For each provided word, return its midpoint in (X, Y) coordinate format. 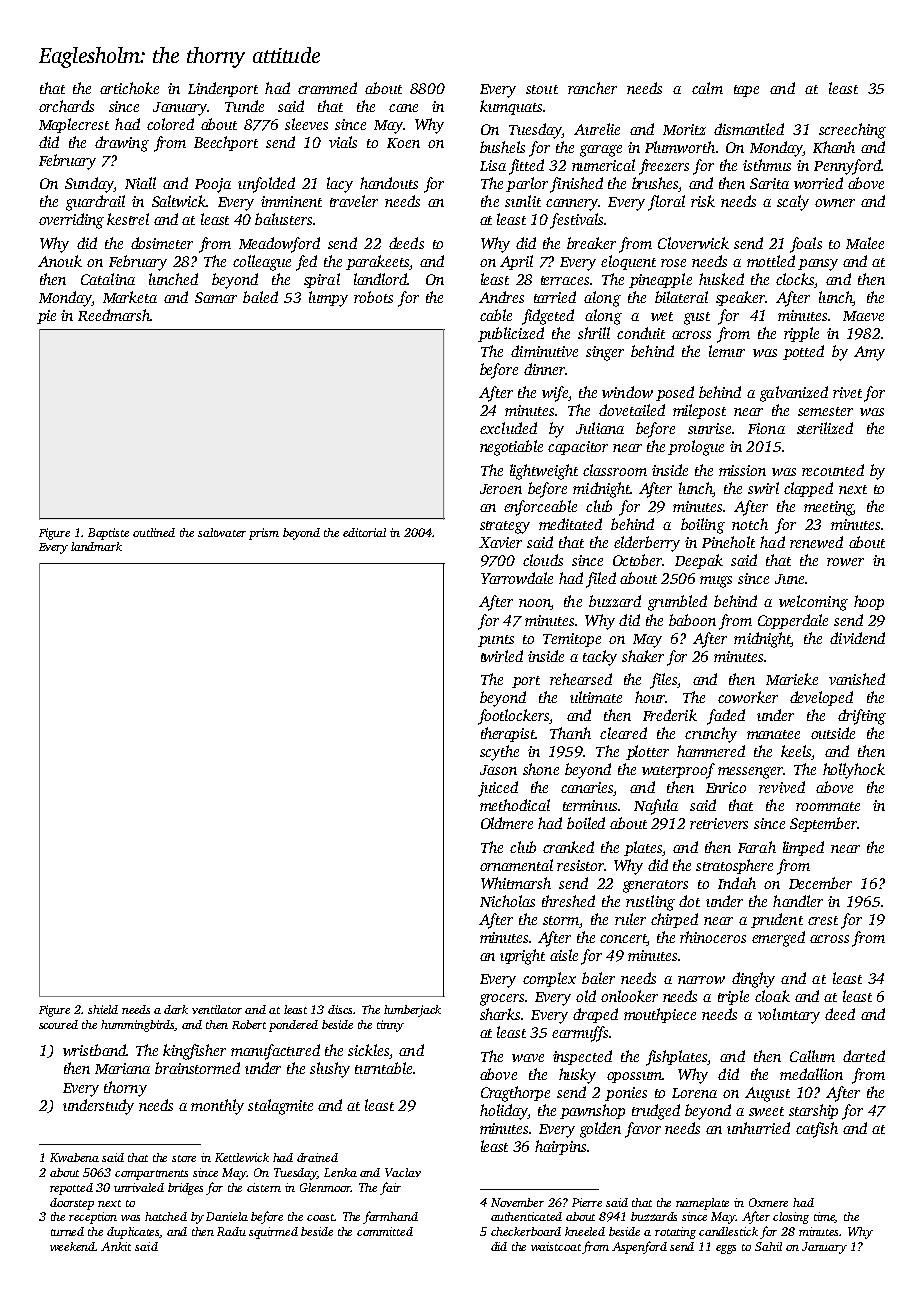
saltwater (222, 532)
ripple (801, 334)
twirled (502, 656)
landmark (96, 546)
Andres (501, 297)
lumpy (328, 299)
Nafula (656, 807)
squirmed (273, 1233)
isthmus (767, 165)
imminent (291, 201)
